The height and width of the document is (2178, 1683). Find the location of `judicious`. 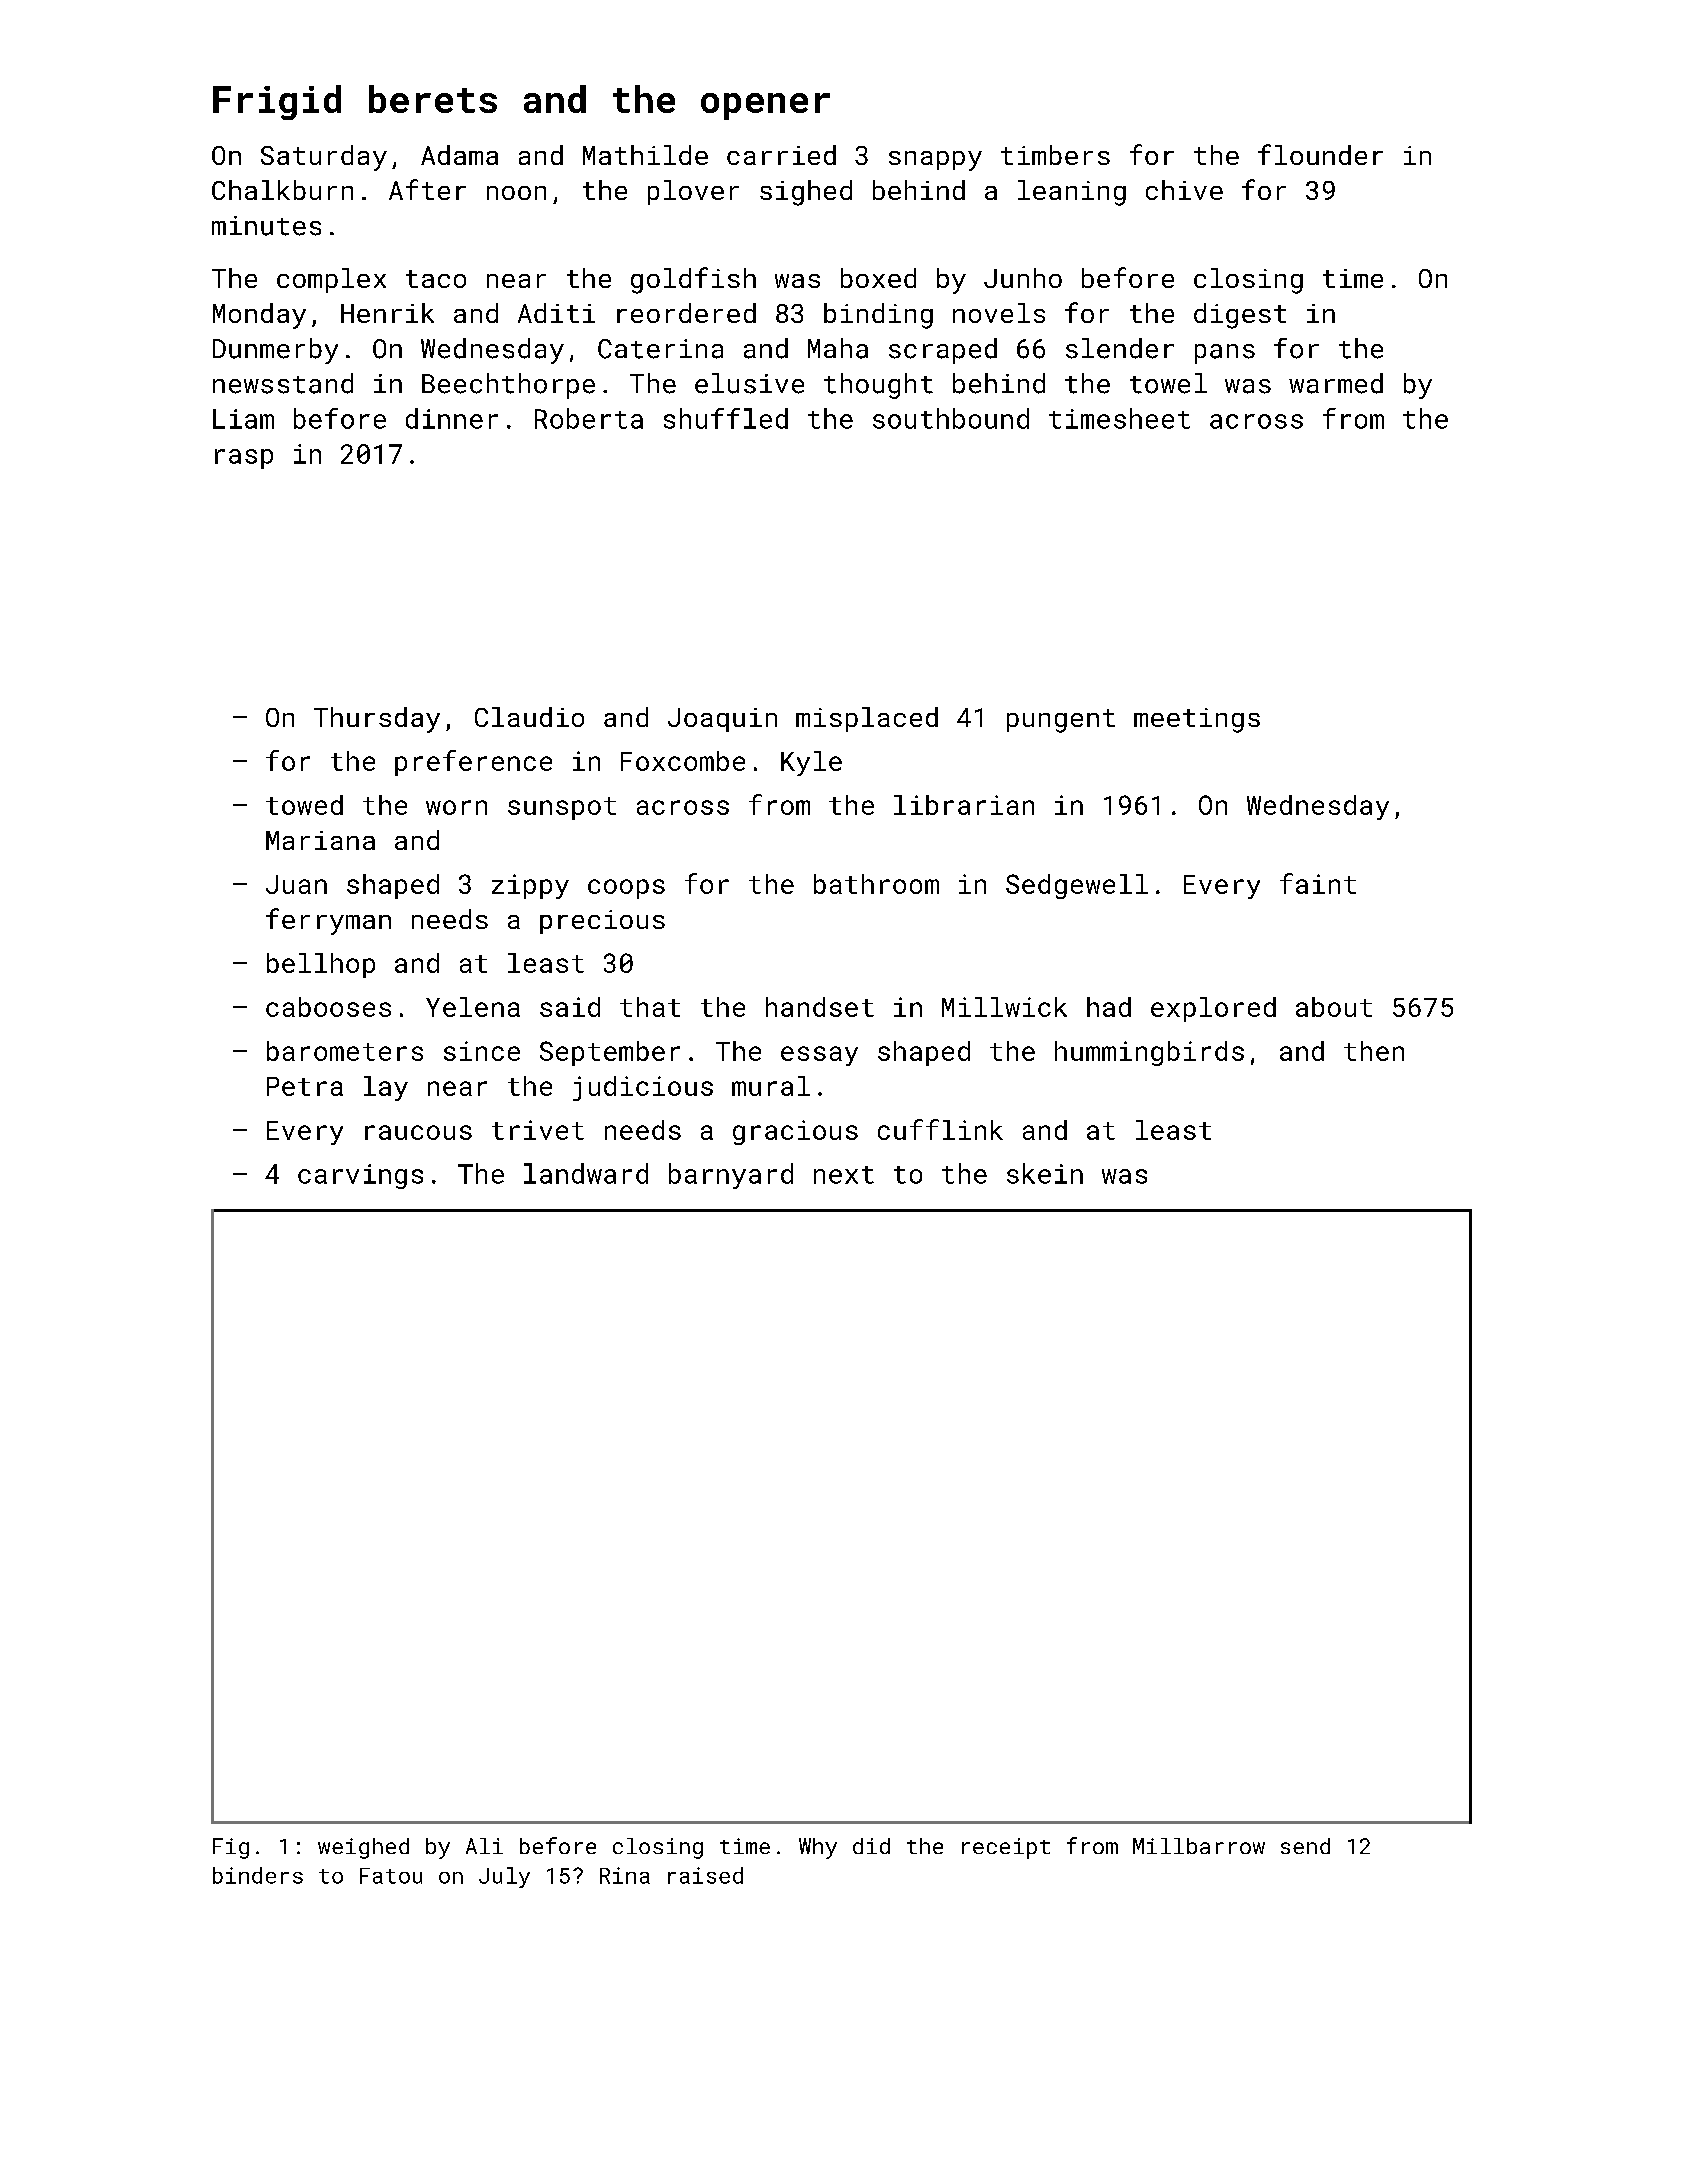

judicious is located at coordinates (643, 1088).
